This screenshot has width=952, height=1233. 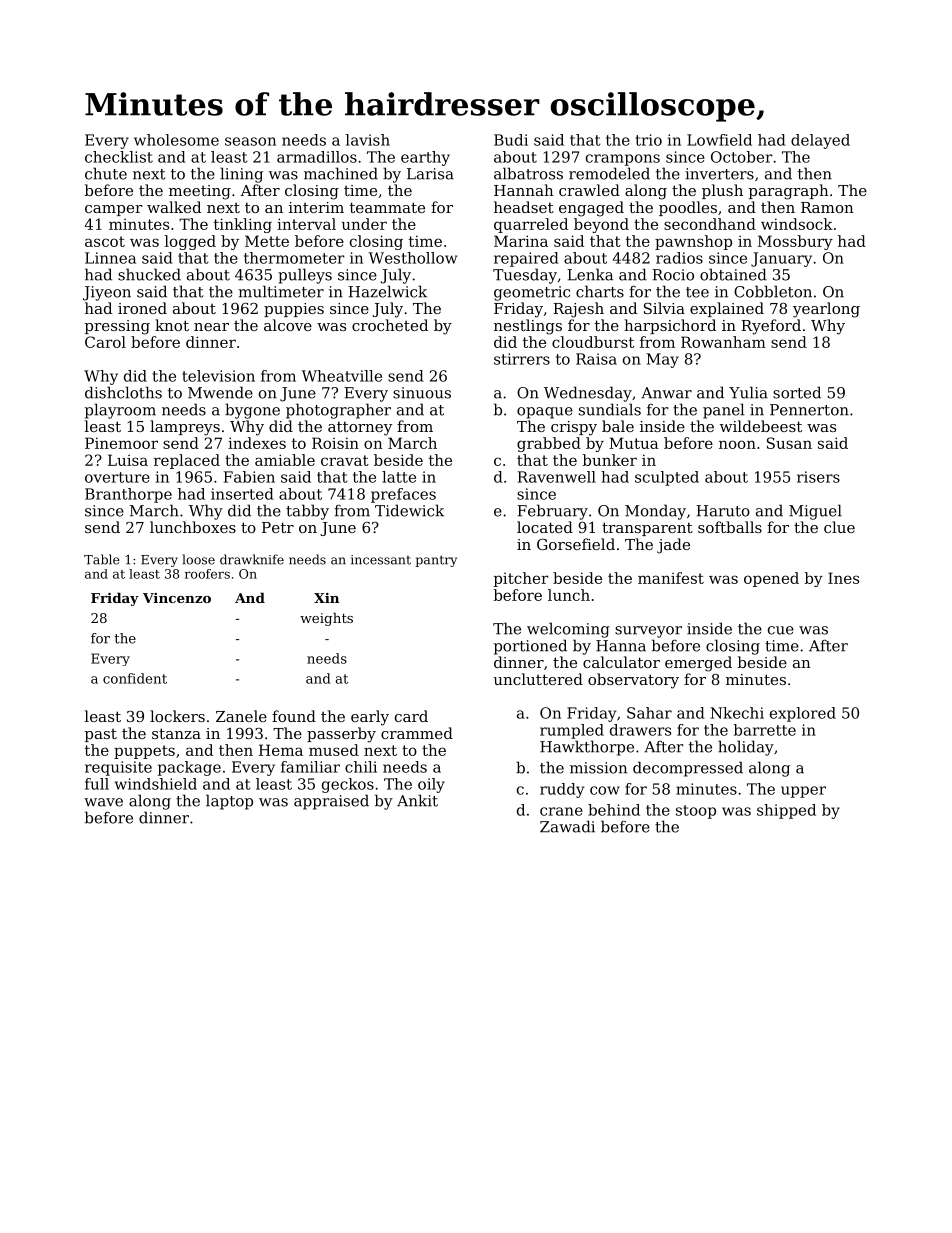 What do you see at coordinates (156, 784) in the screenshot?
I see `windshield` at bounding box center [156, 784].
